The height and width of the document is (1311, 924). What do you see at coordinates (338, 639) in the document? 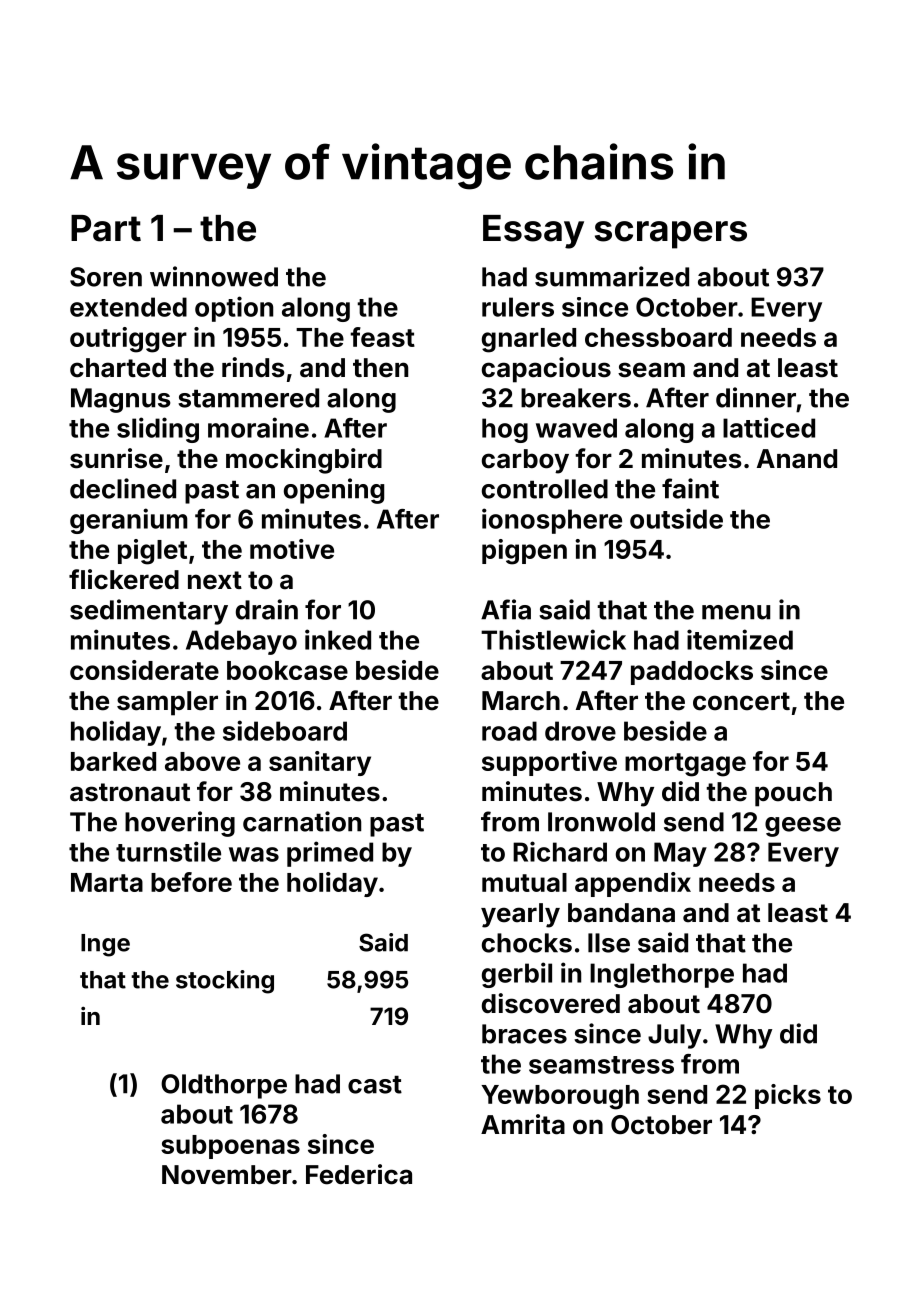
I see `inked` at bounding box center [338, 639].
